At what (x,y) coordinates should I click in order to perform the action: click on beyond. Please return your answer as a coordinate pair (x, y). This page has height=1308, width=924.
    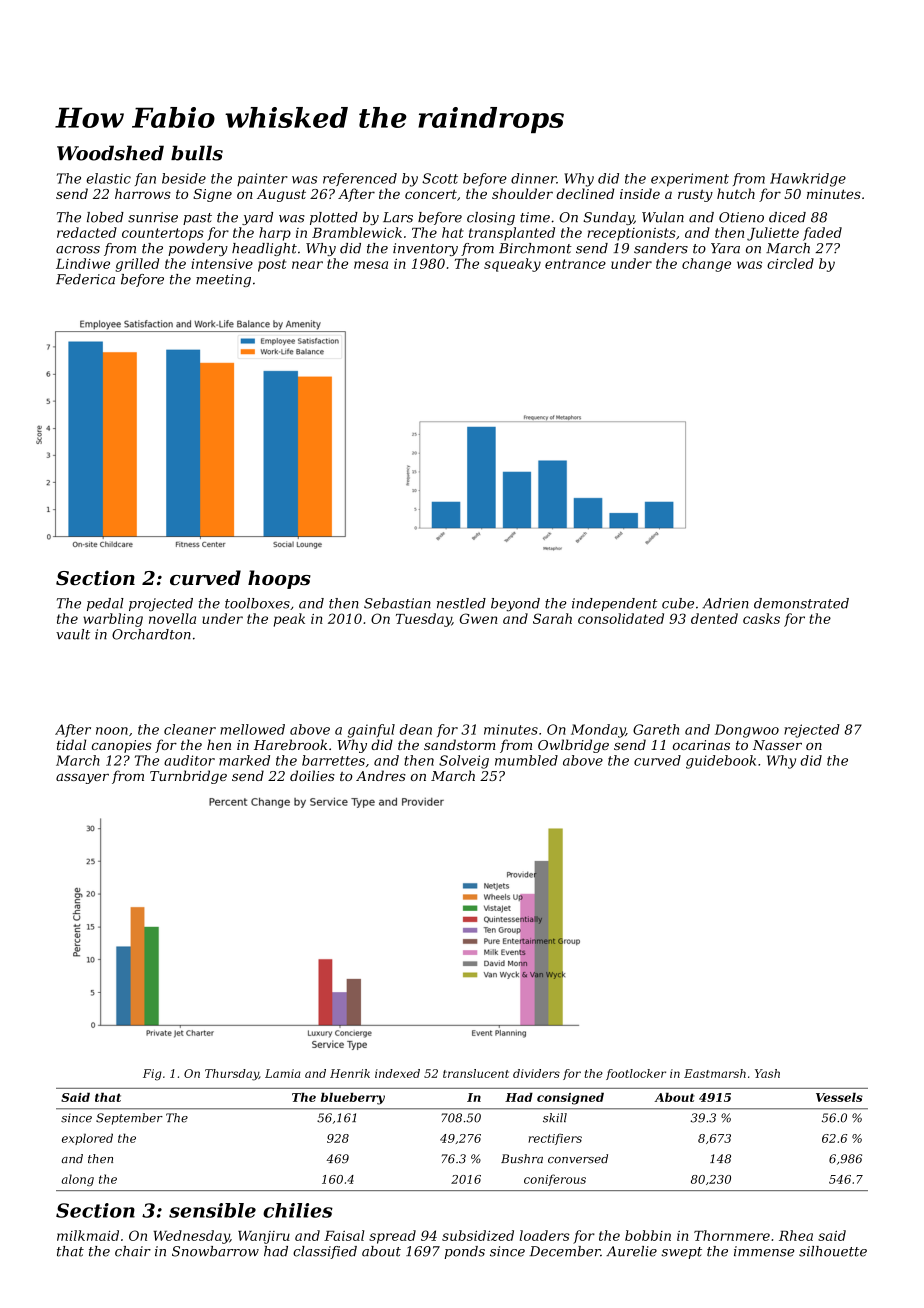
    Looking at the image, I should click on (515, 604).
